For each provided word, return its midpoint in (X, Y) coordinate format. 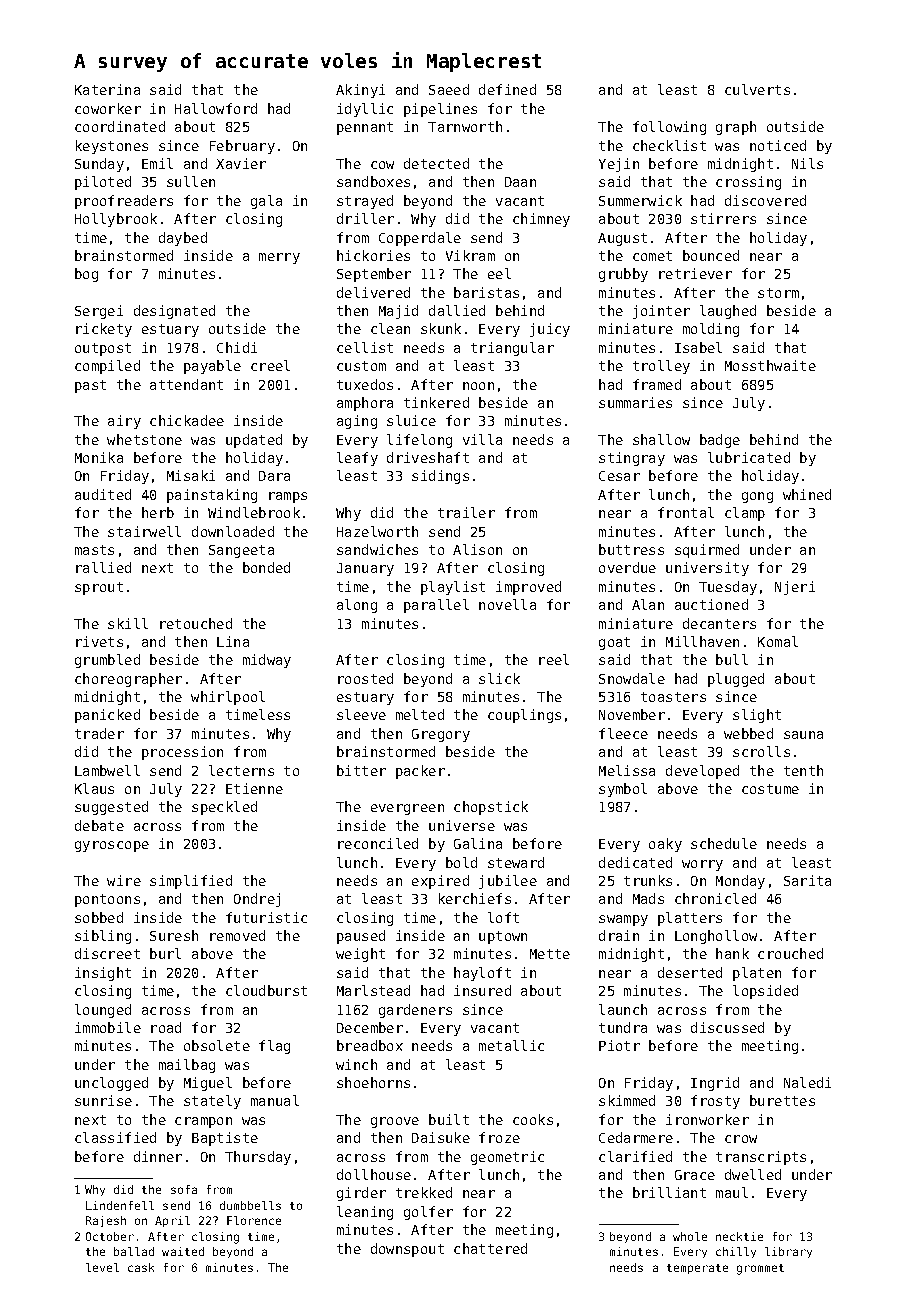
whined (807, 494)
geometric (507, 1158)
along (357, 606)
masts (94, 550)
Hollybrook (116, 220)
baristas (486, 292)
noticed (778, 145)
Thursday (258, 1158)
